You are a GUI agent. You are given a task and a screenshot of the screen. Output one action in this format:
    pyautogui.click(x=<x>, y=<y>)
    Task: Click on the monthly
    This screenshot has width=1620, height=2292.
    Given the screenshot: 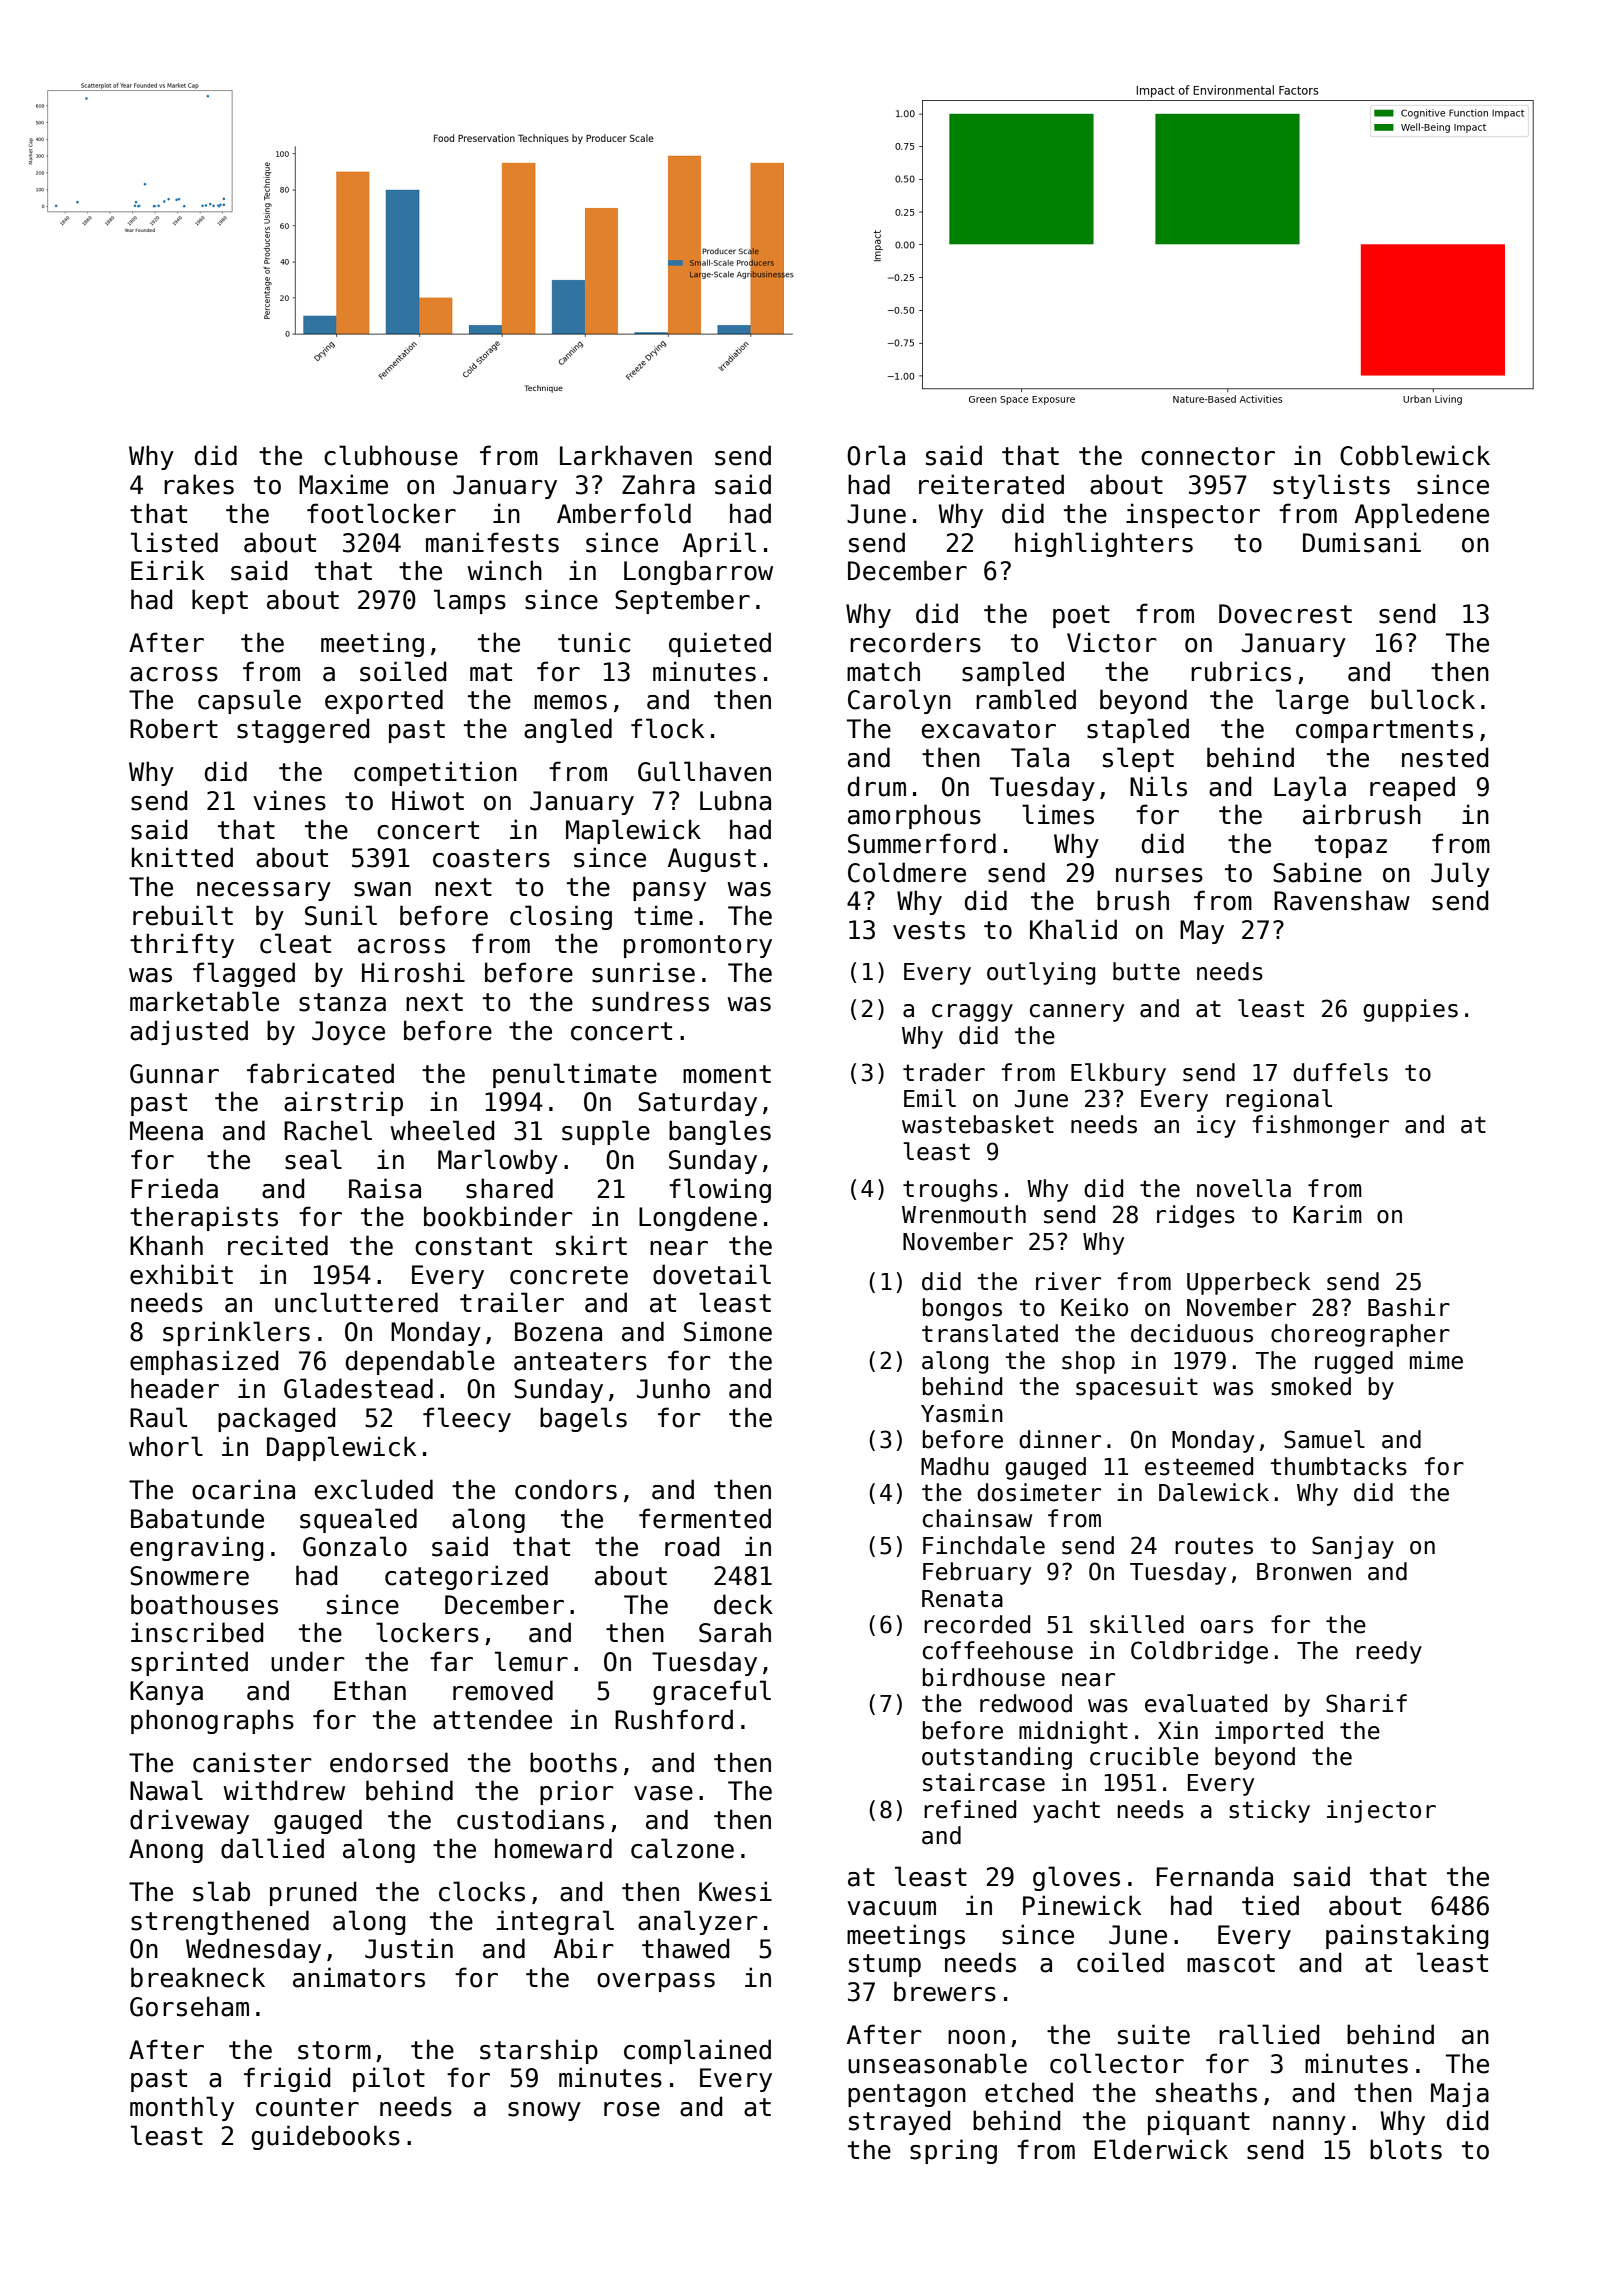 What is the action you would take?
    pyautogui.click(x=182, y=2108)
